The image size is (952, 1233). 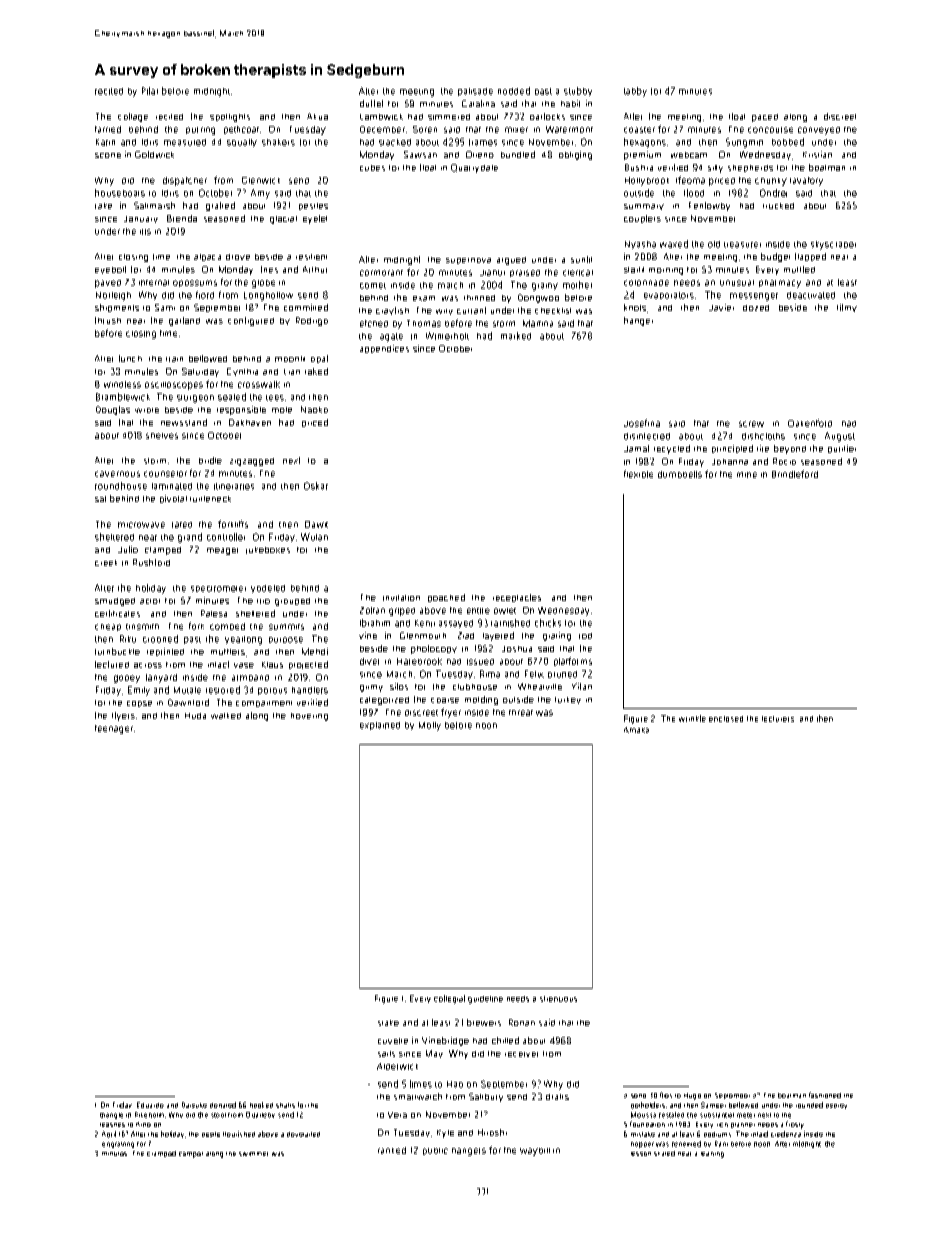 I want to click on clamped, so click(x=163, y=551).
